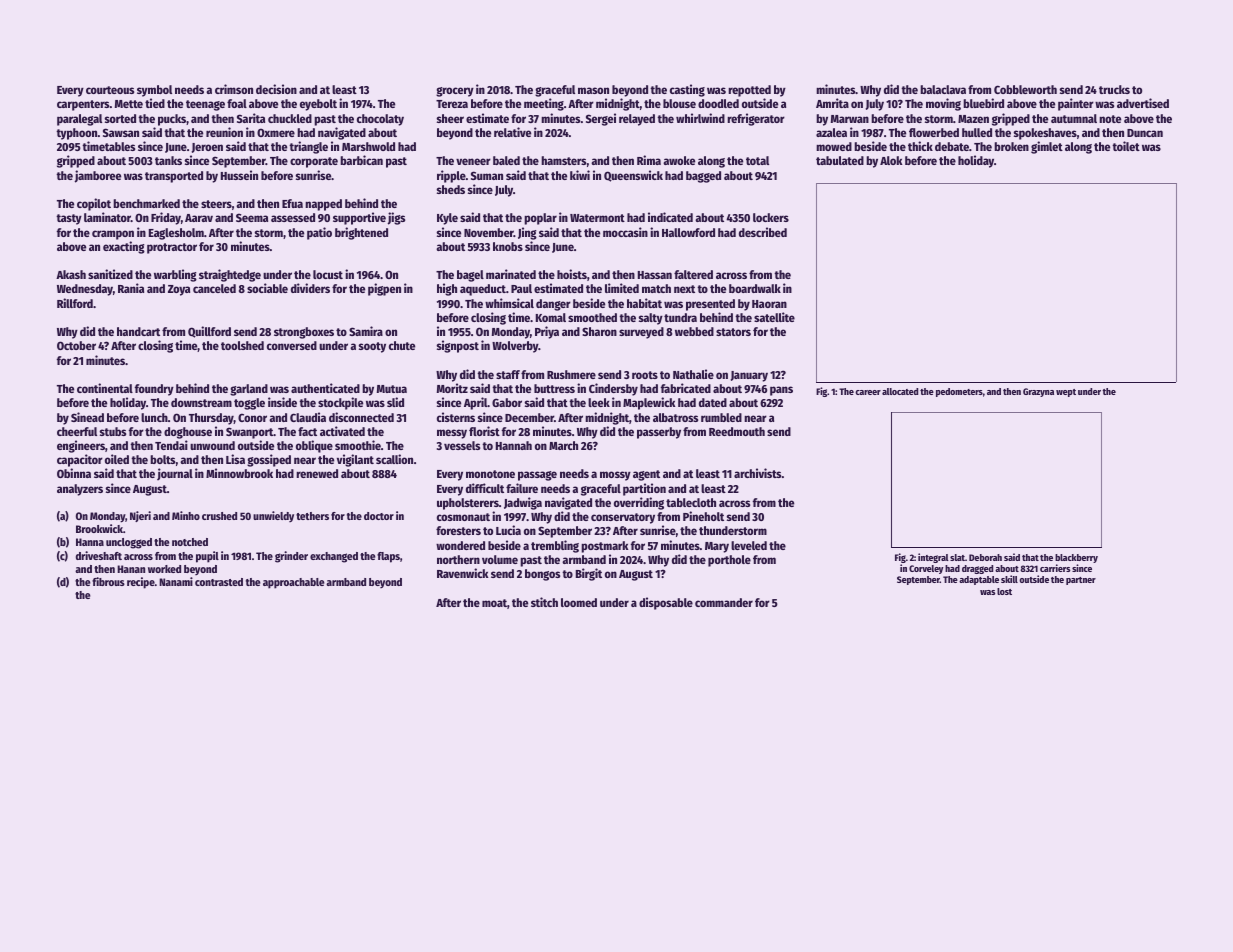 Image resolution: width=1233 pixels, height=952 pixels. I want to click on Birgit, so click(589, 574).
